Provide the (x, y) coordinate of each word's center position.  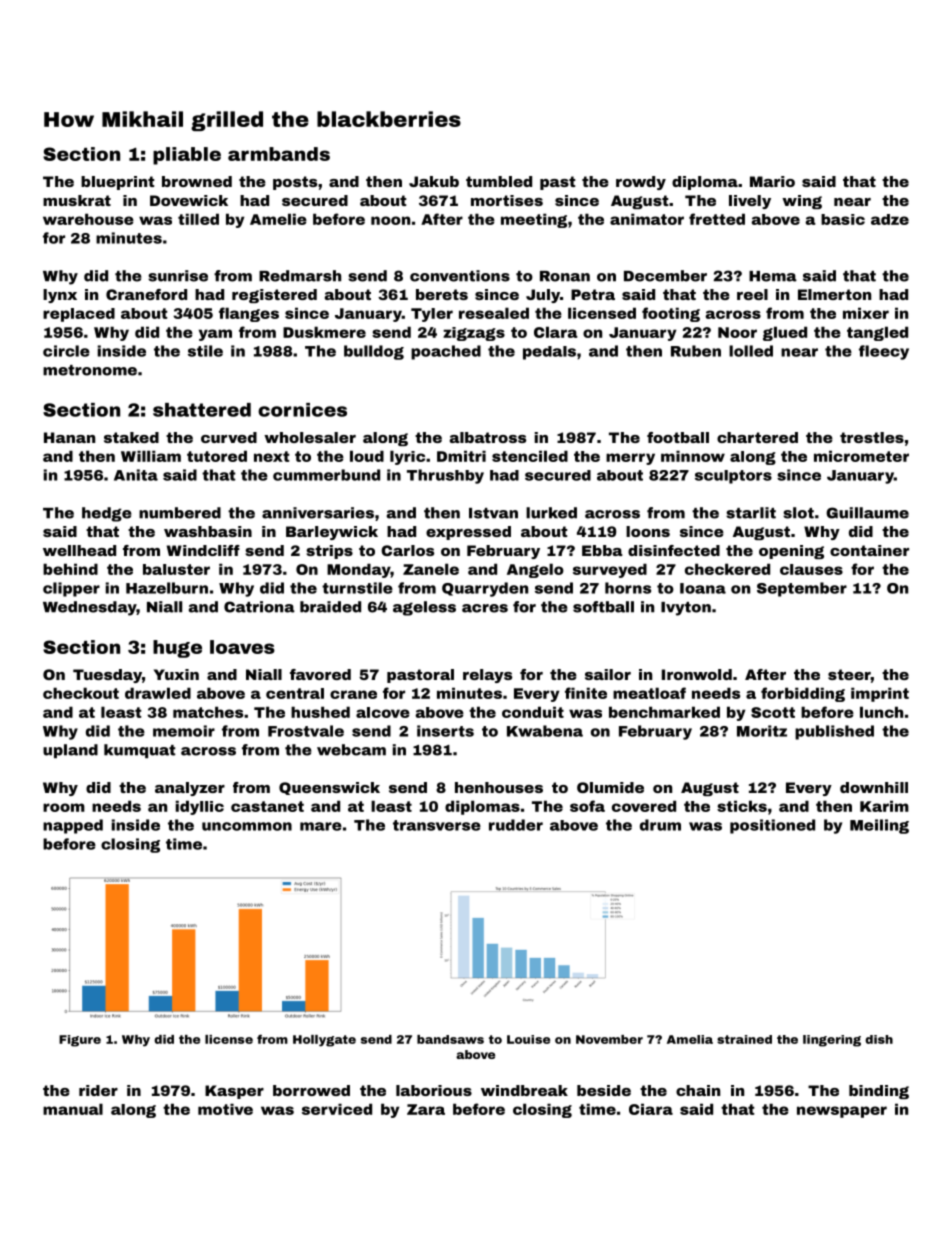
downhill (874, 787)
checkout (81, 693)
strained (744, 1039)
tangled (877, 333)
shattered (202, 410)
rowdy (641, 183)
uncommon (247, 826)
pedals (549, 353)
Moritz (762, 731)
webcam (351, 750)
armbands (279, 154)
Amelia (690, 1039)
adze (890, 219)
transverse (437, 825)
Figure (80, 1041)
